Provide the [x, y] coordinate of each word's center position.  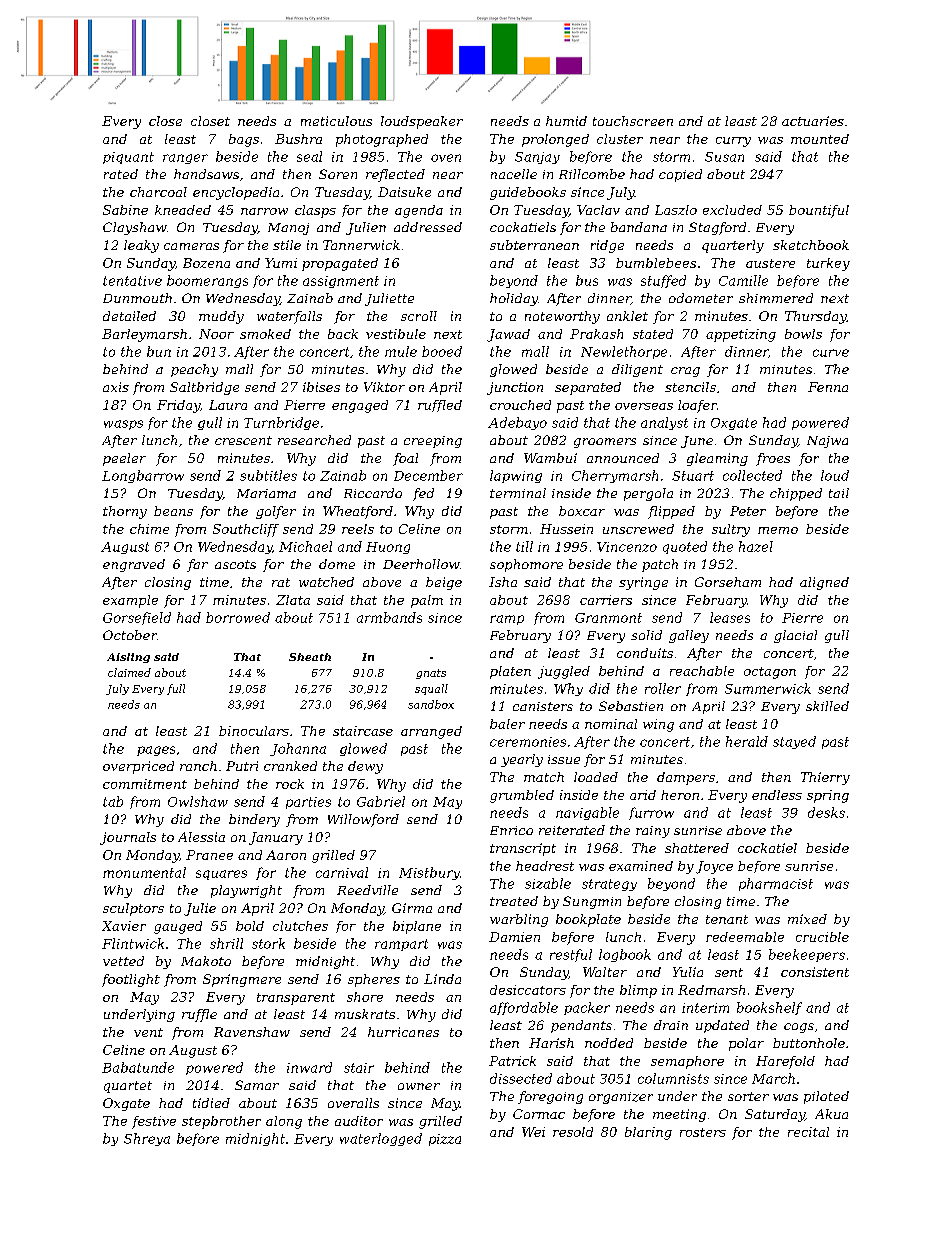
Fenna [828, 387]
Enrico [511, 830]
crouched [520, 405]
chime [149, 529]
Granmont [608, 618]
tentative [132, 281]
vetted [123, 961]
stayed [794, 742]
